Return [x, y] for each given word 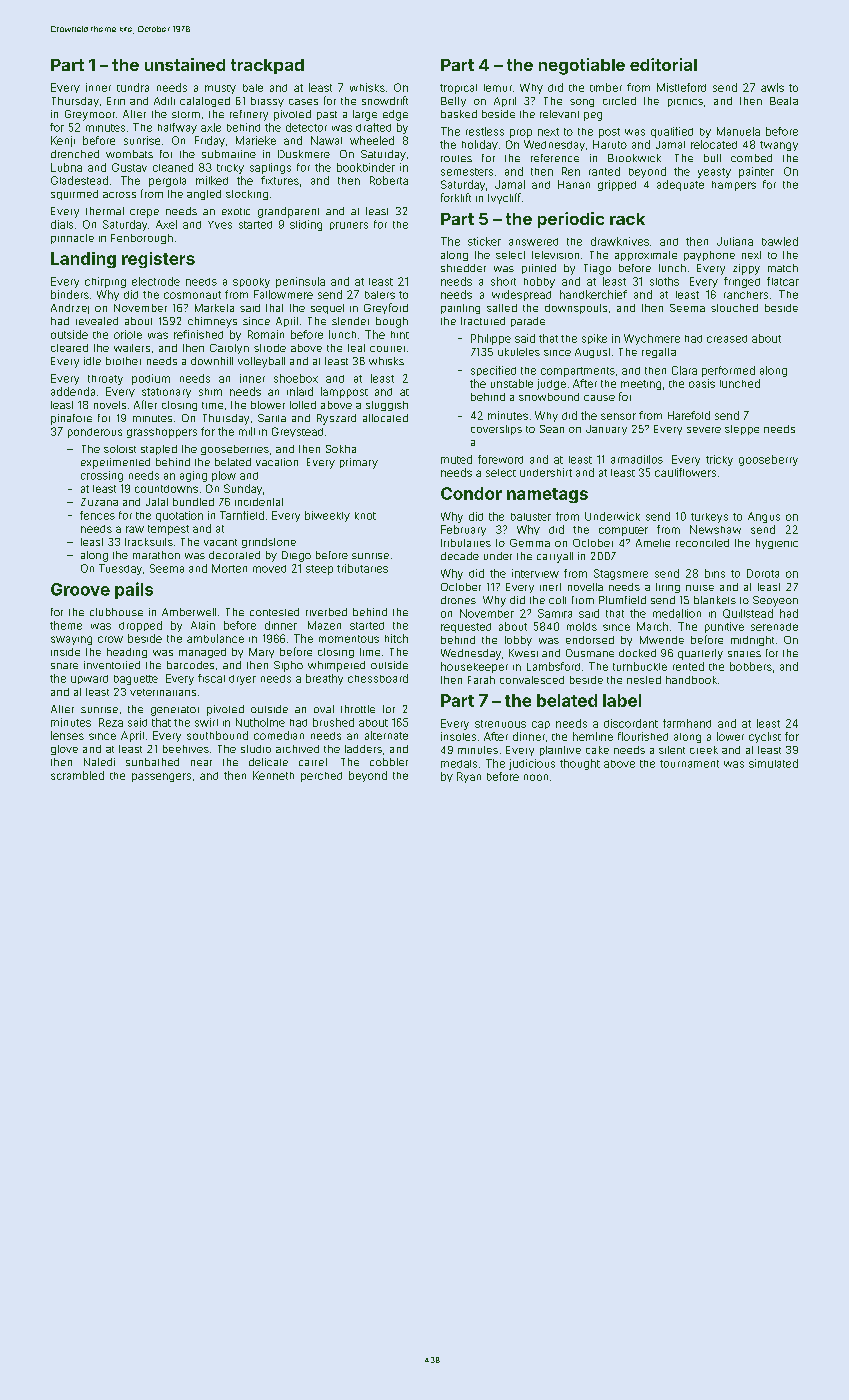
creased [727, 339]
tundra [133, 87]
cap [541, 725]
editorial [663, 64]
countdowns [166, 489]
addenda [73, 391]
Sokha [341, 449]
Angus [764, 517]
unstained [185, 64]
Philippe [491, 339]
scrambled [77, 775]
